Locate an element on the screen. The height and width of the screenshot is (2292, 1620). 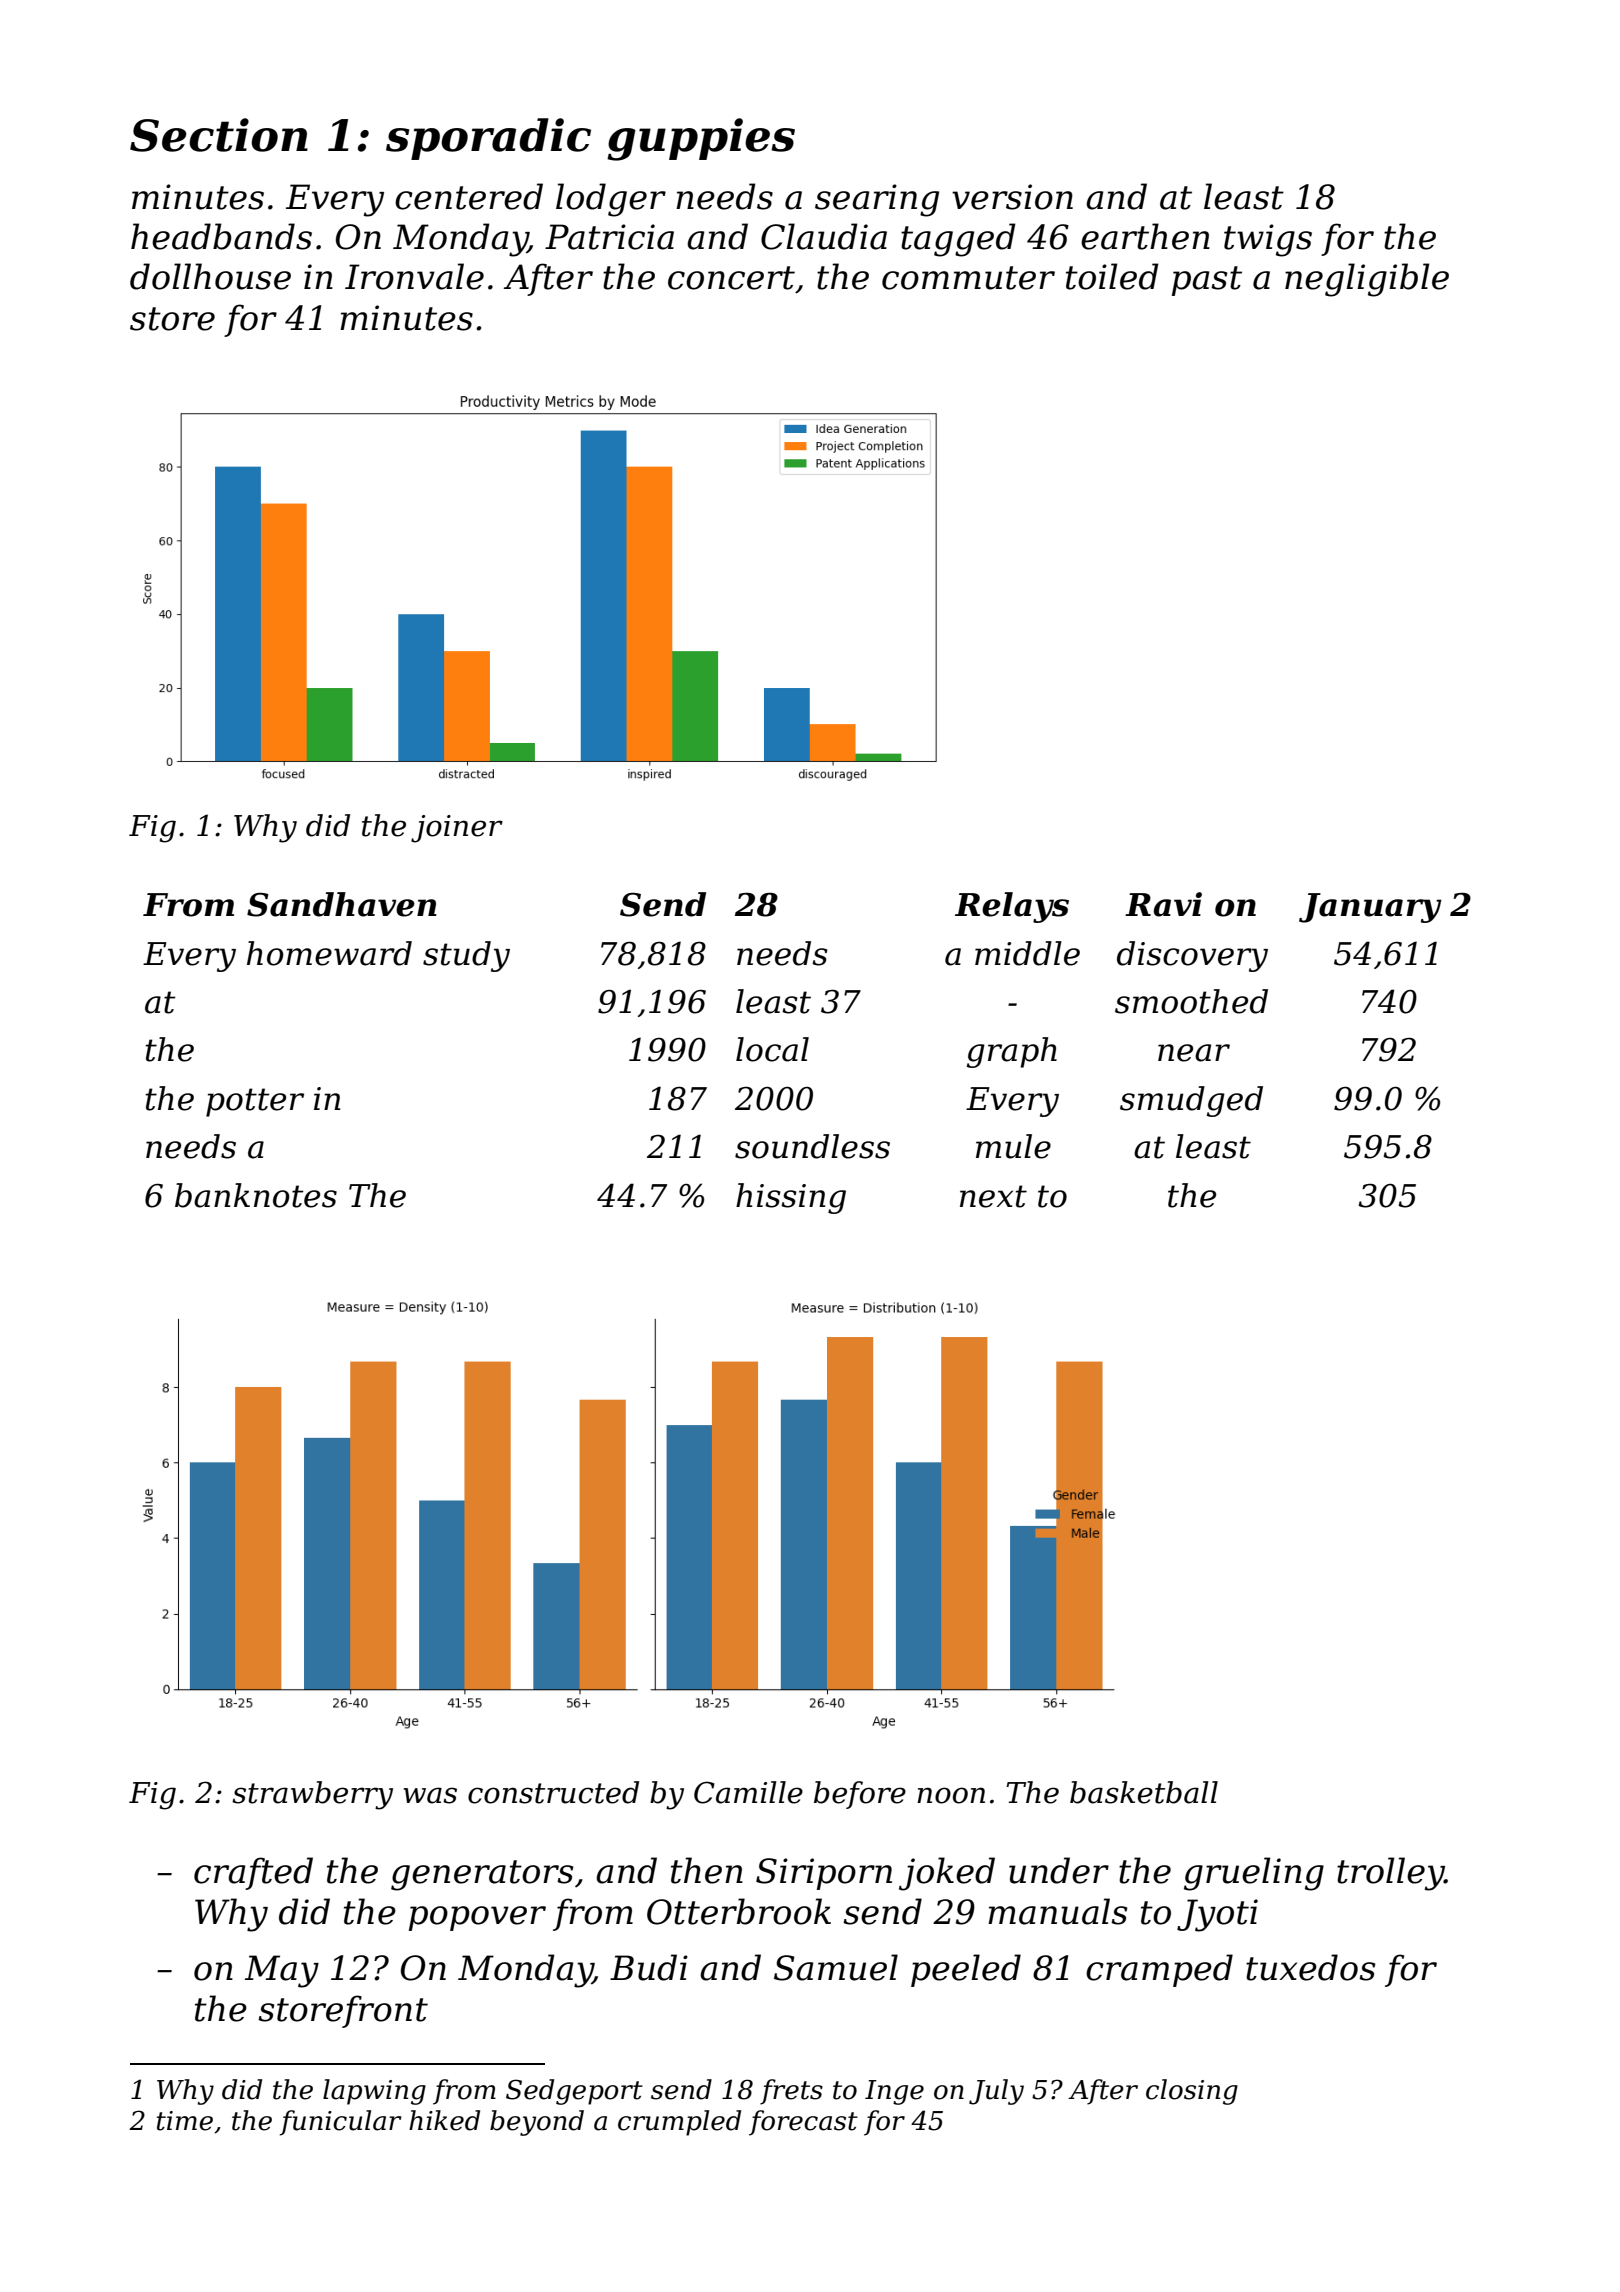
tuxedos is located at coordinates (1310, 1967).
